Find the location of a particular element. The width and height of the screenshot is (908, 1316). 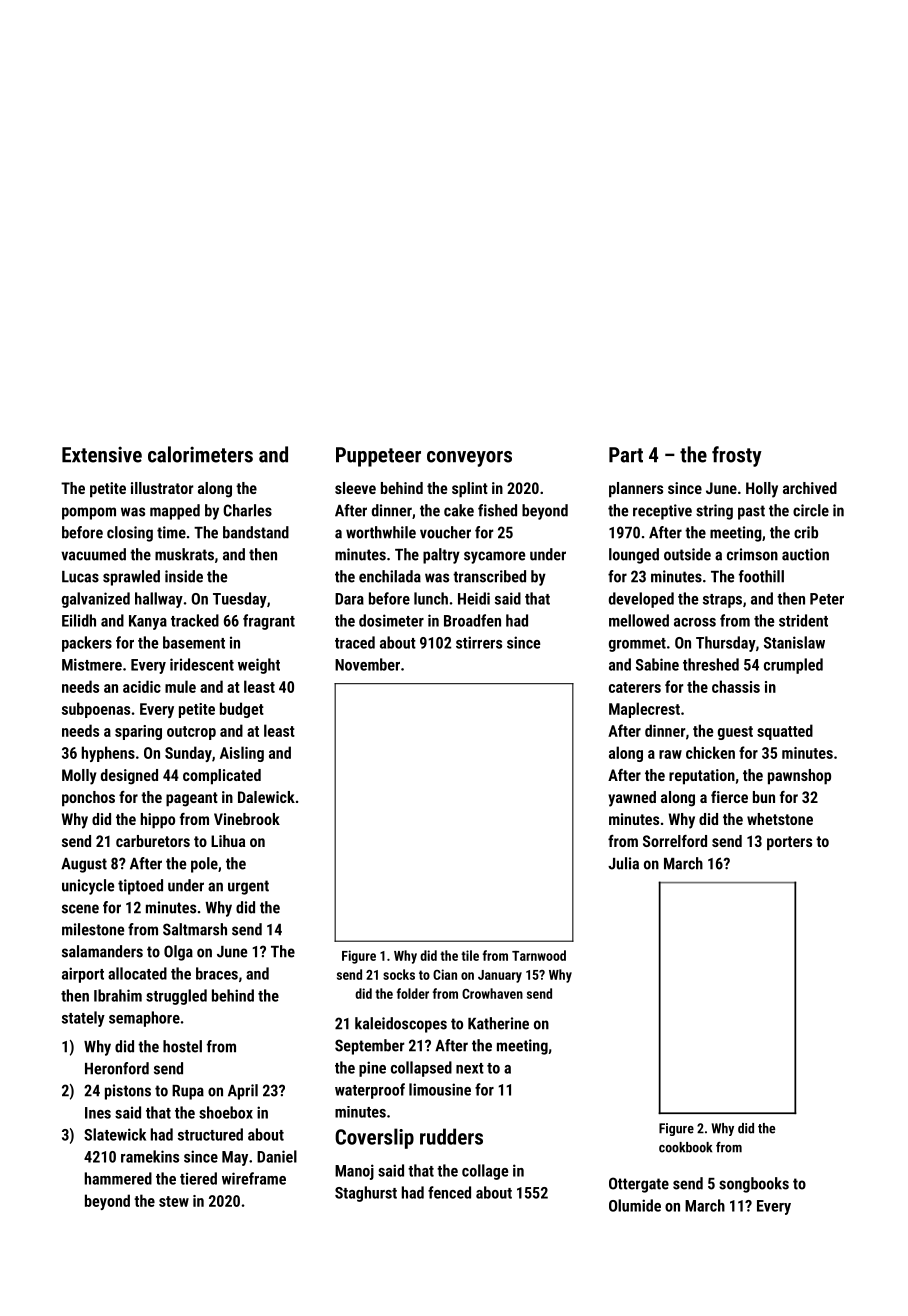

Puppeteer is located at coordinates (378, 457).
